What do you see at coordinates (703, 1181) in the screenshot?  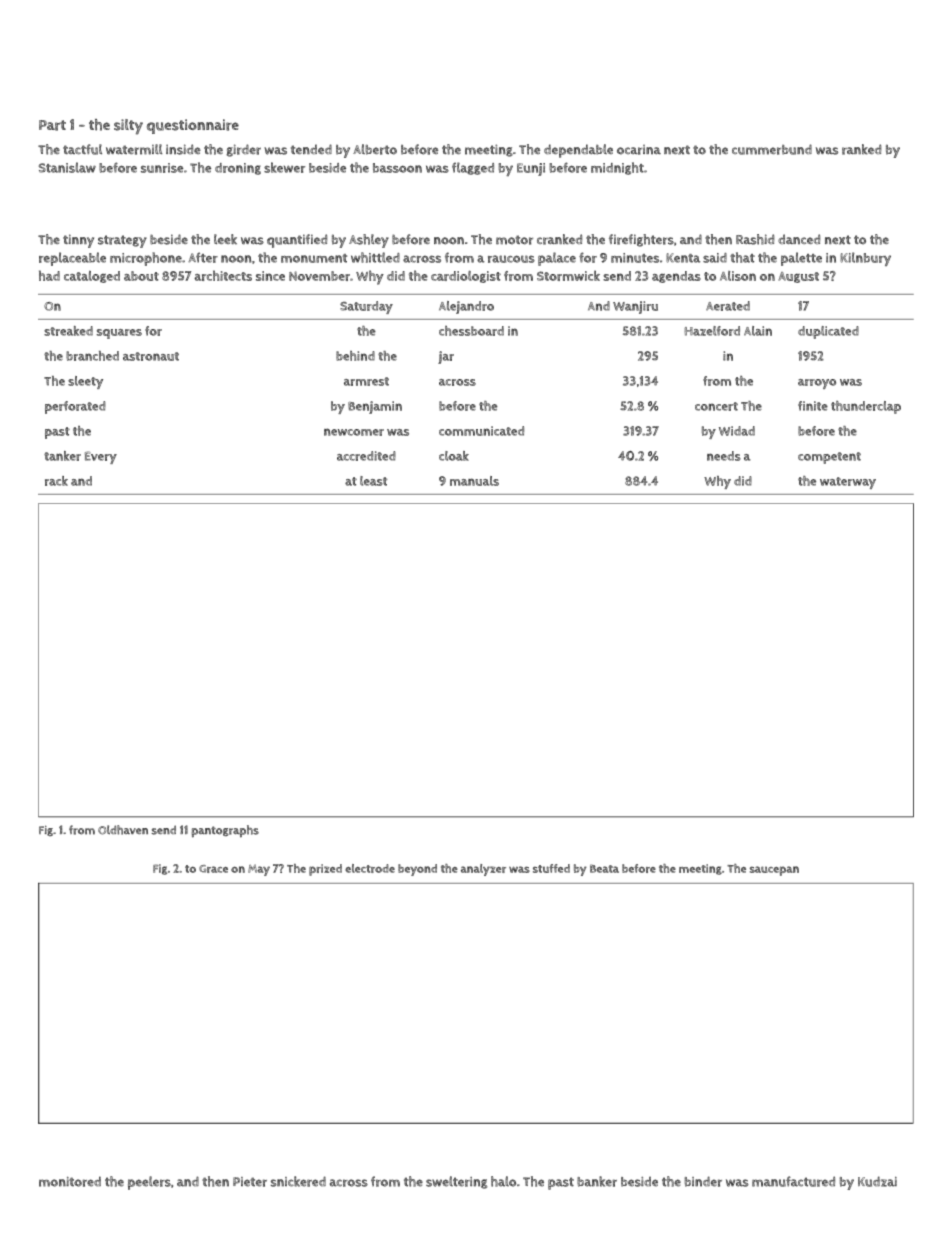 I see `binder` at bounding box center [703, 1181].
